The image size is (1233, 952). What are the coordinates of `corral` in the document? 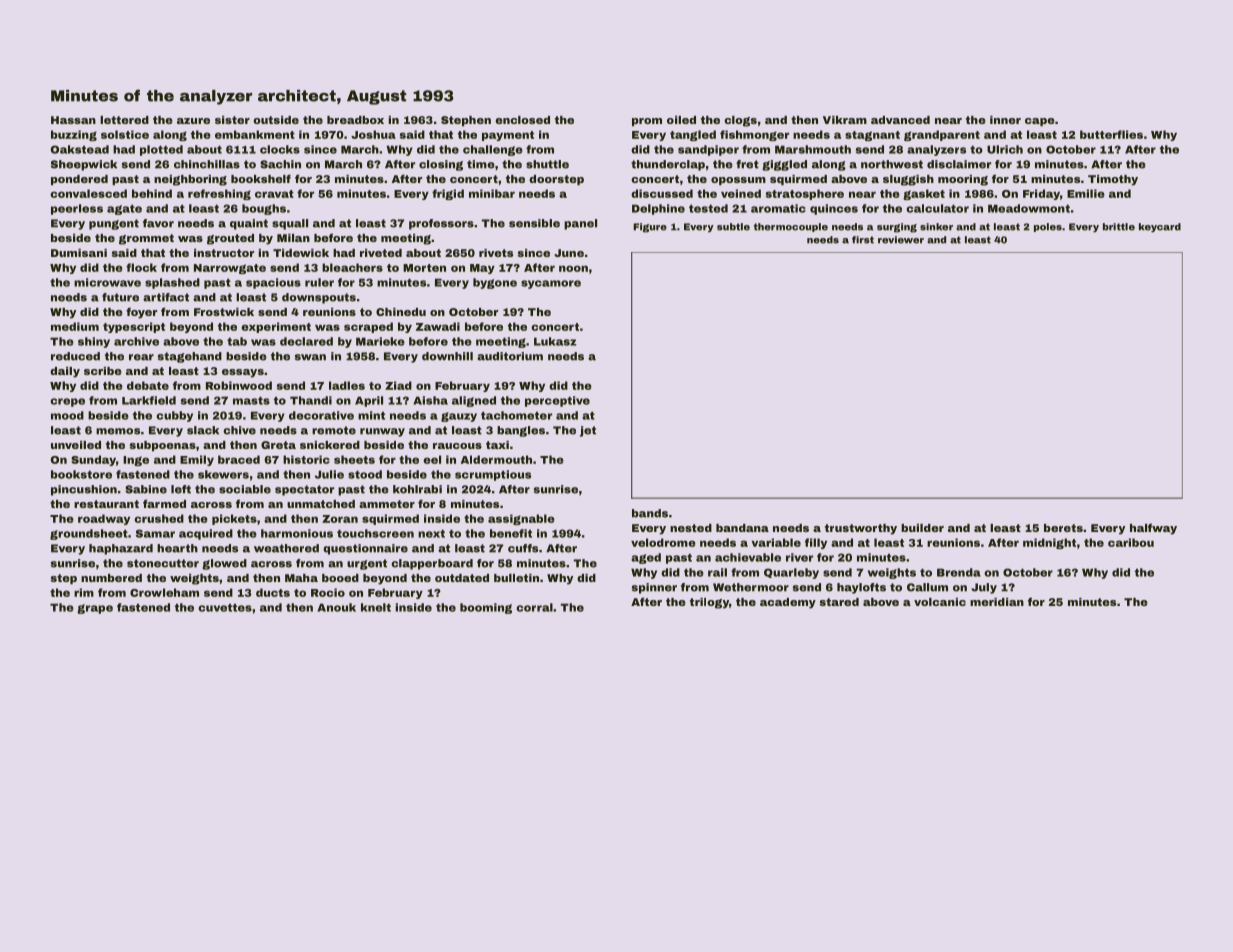 It's located at (534, 607).
